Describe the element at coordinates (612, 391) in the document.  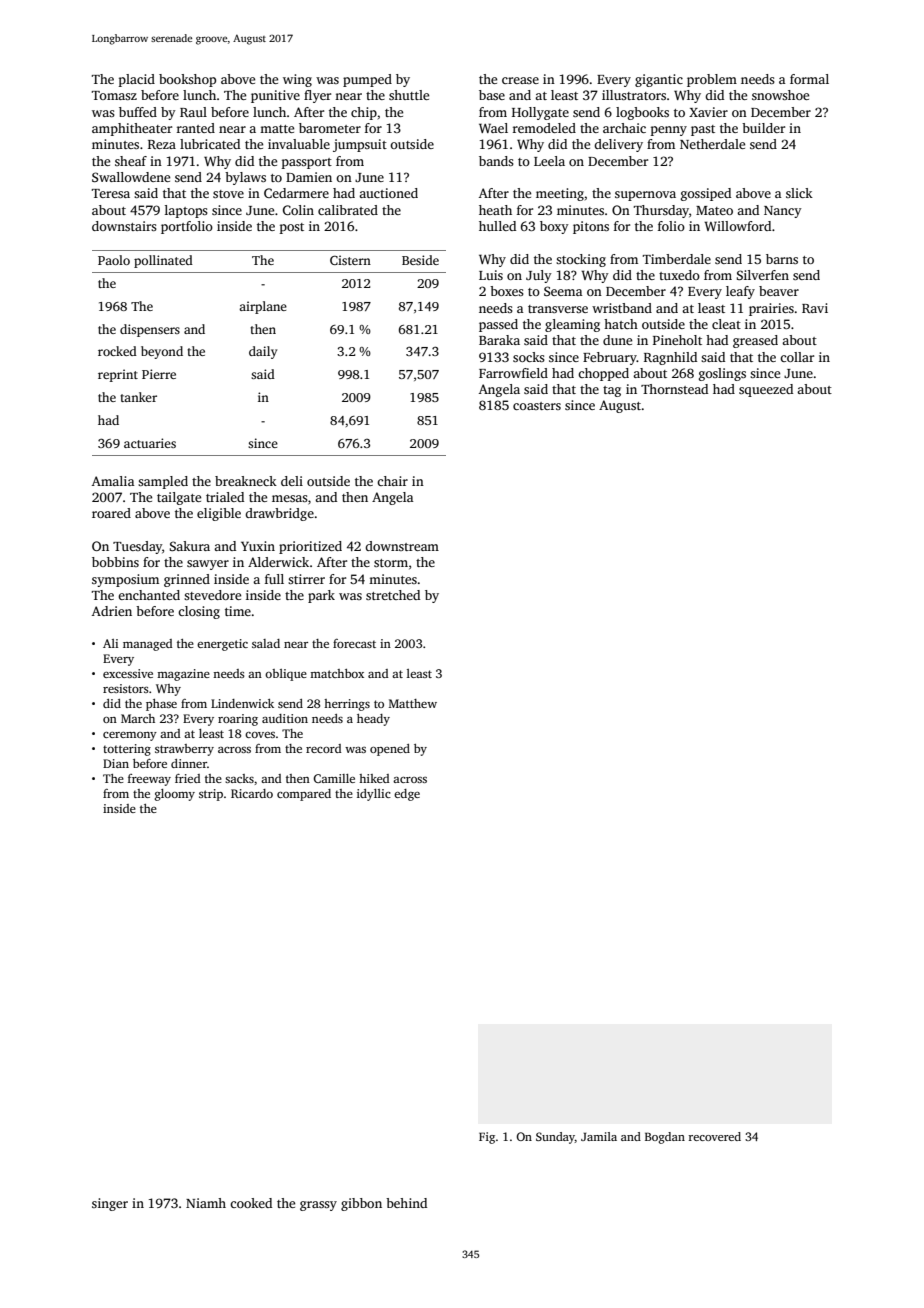
I see `tag` at that location.
